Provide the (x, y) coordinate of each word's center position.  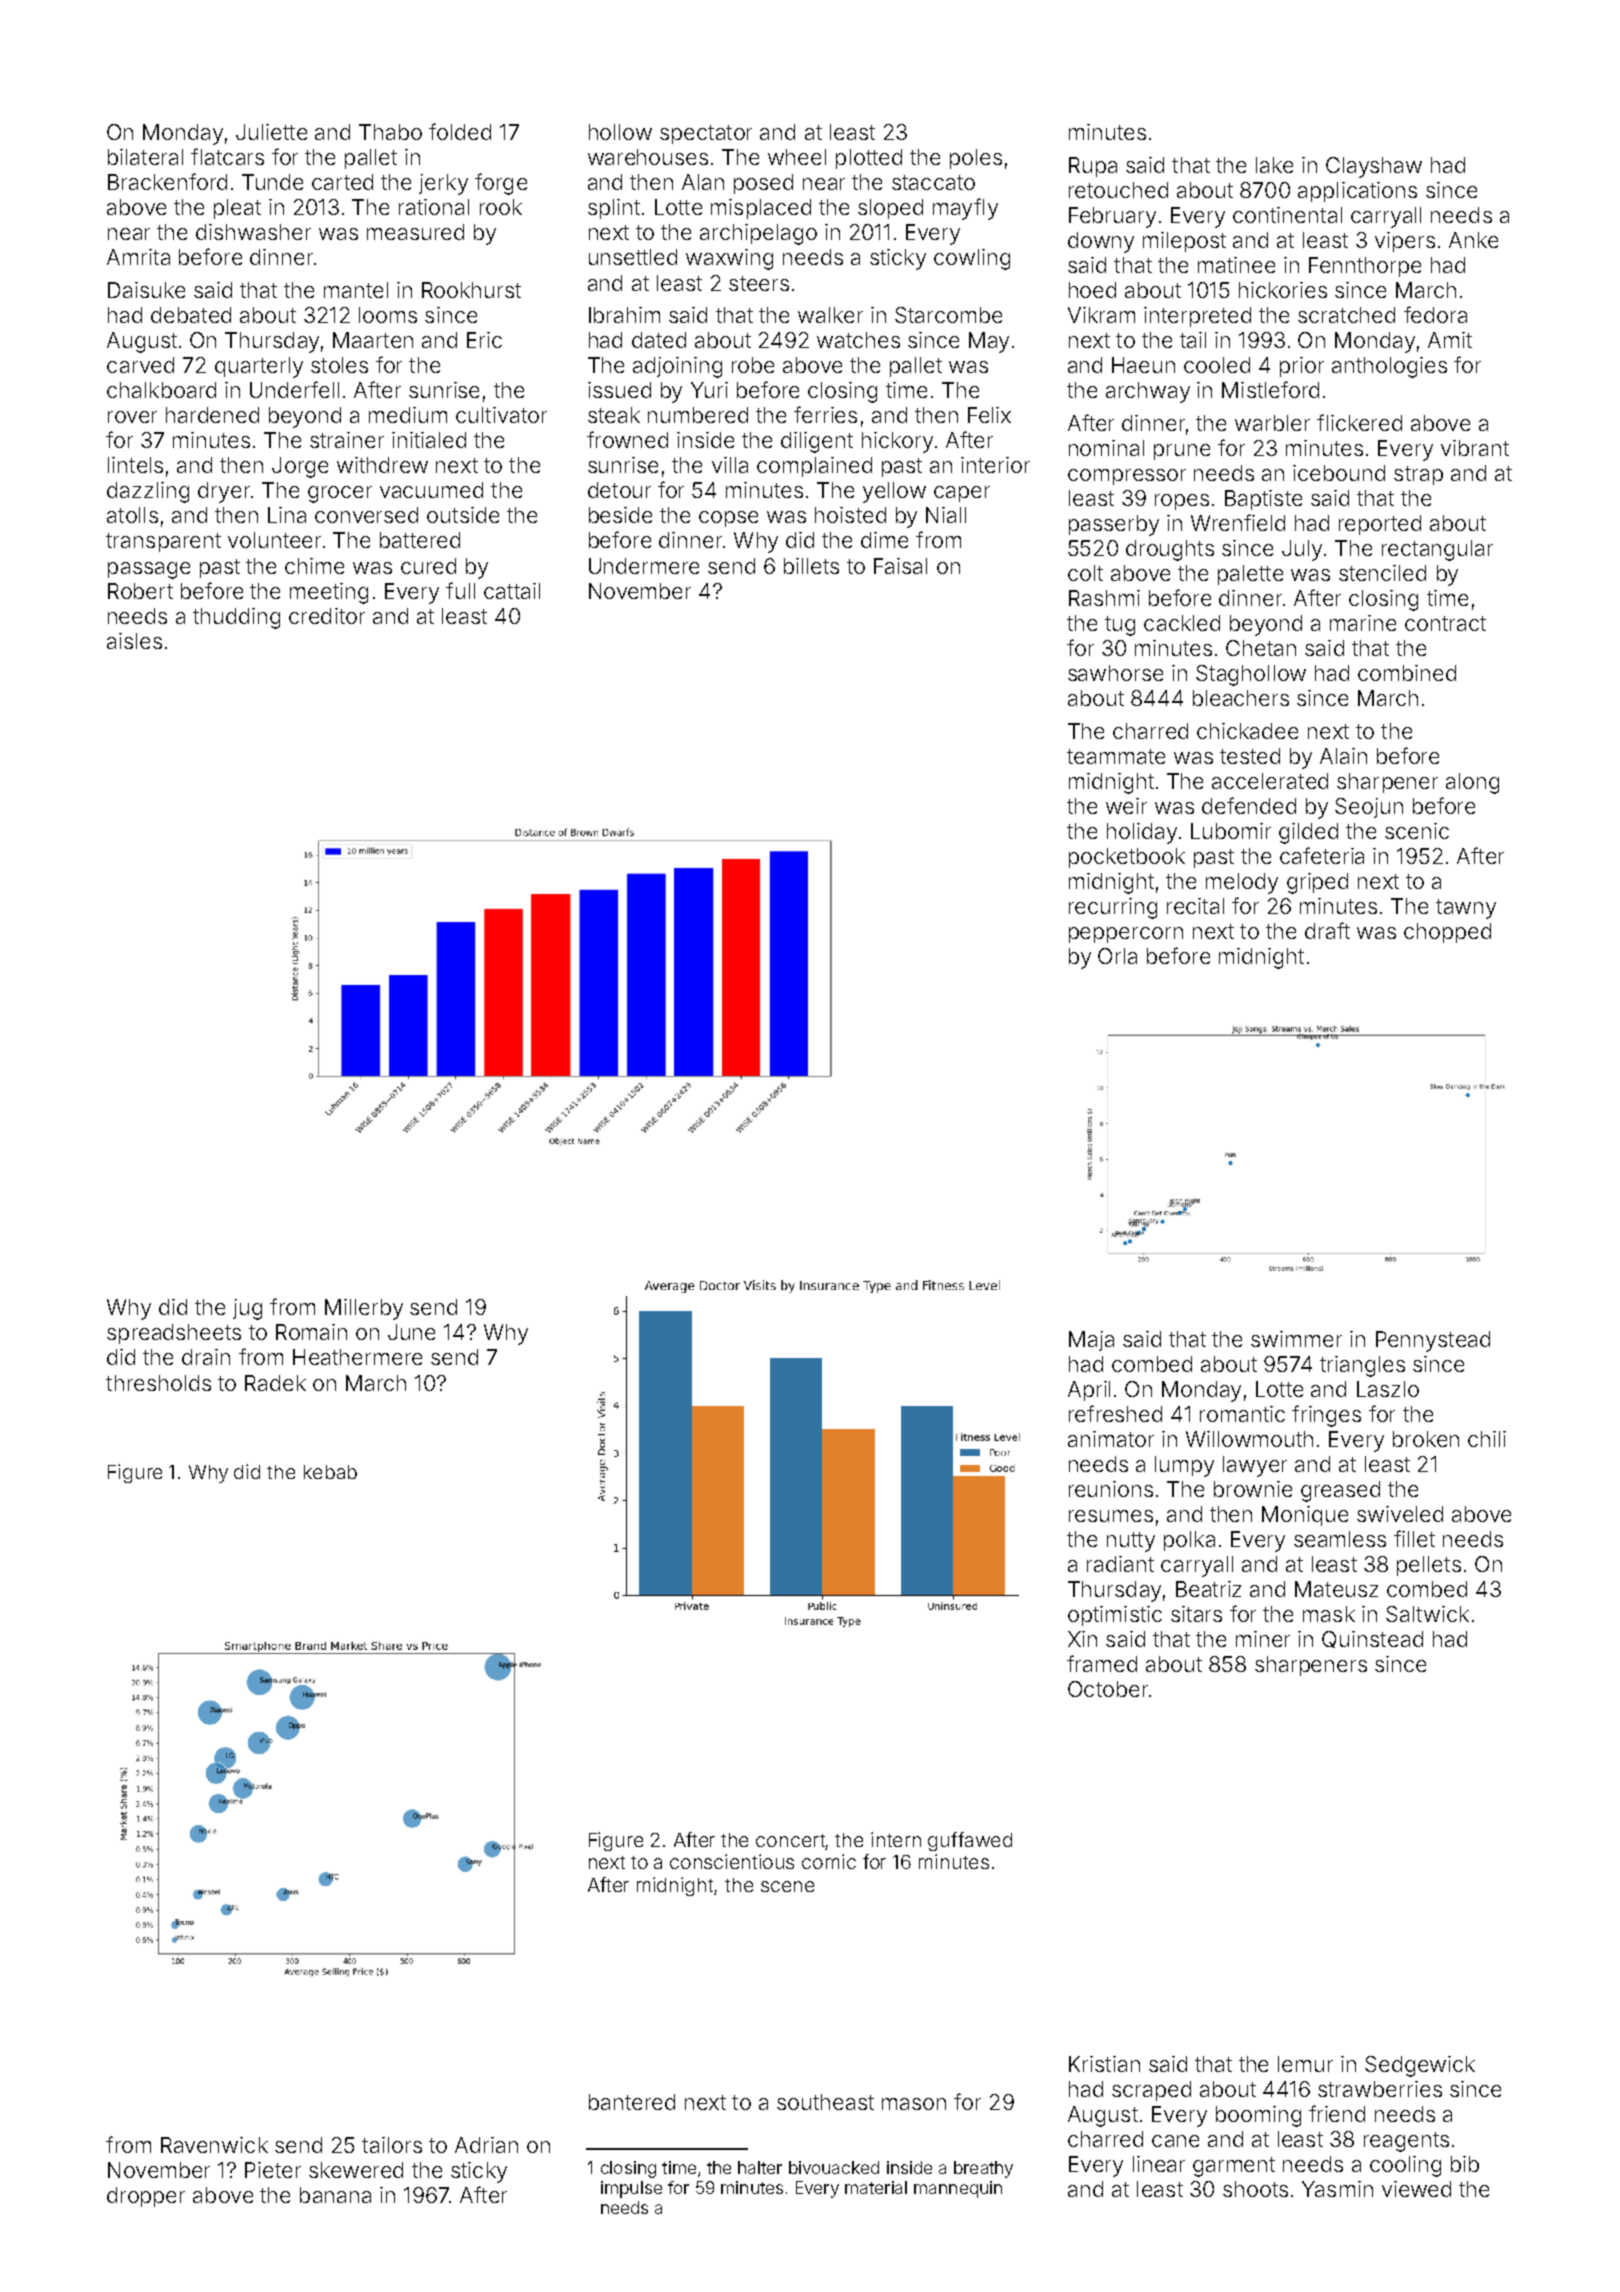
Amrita (138, 257)
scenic (1417, 831)
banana (335, 2195)
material (876, 2187)
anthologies (1389, 367)
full (460, 590)
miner (1263, 1639)
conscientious (732, 1861)
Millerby (364, 1309)
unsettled (633, 257)
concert (790, 1840)
